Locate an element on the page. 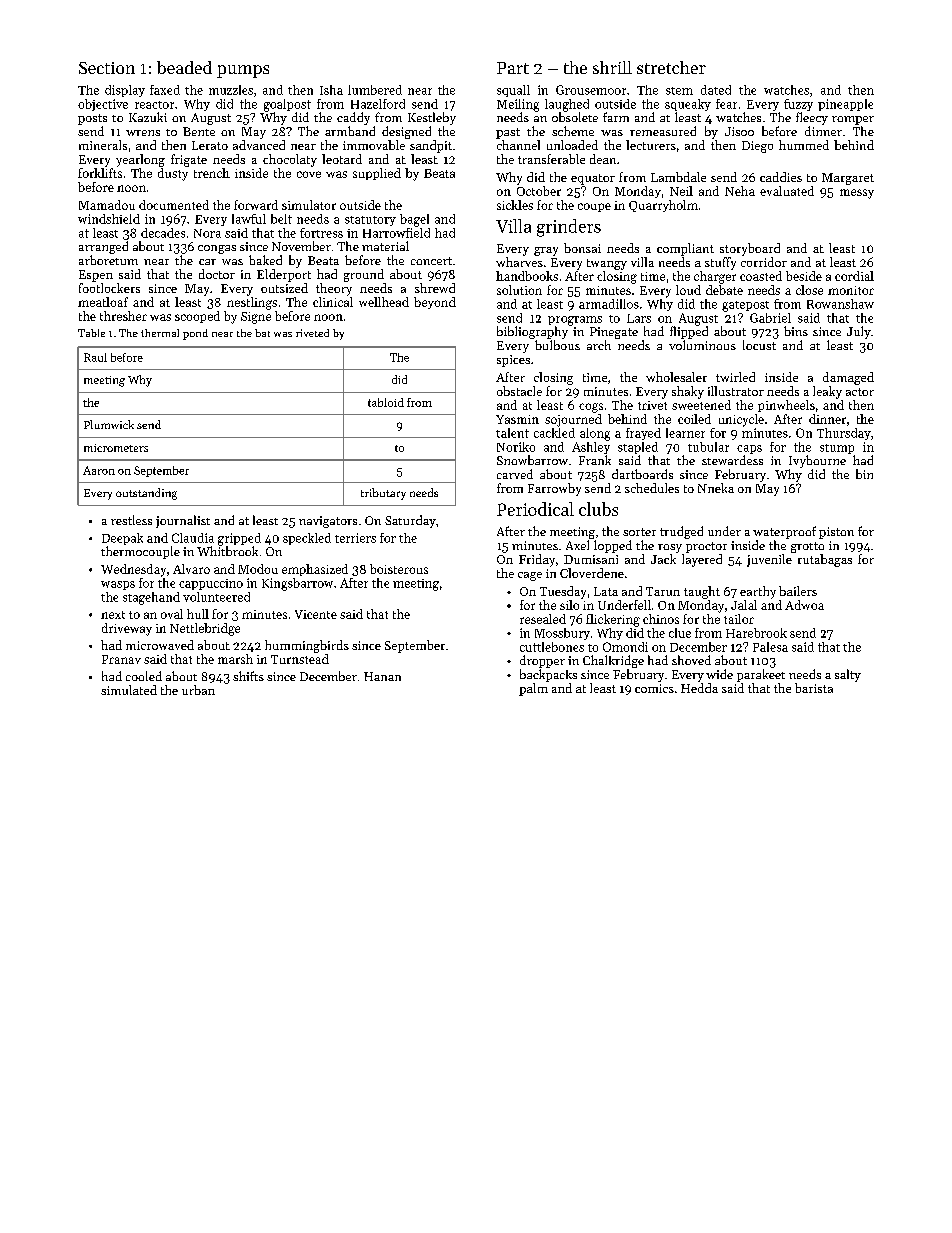  immovable is located at coordinates (374, 145).
